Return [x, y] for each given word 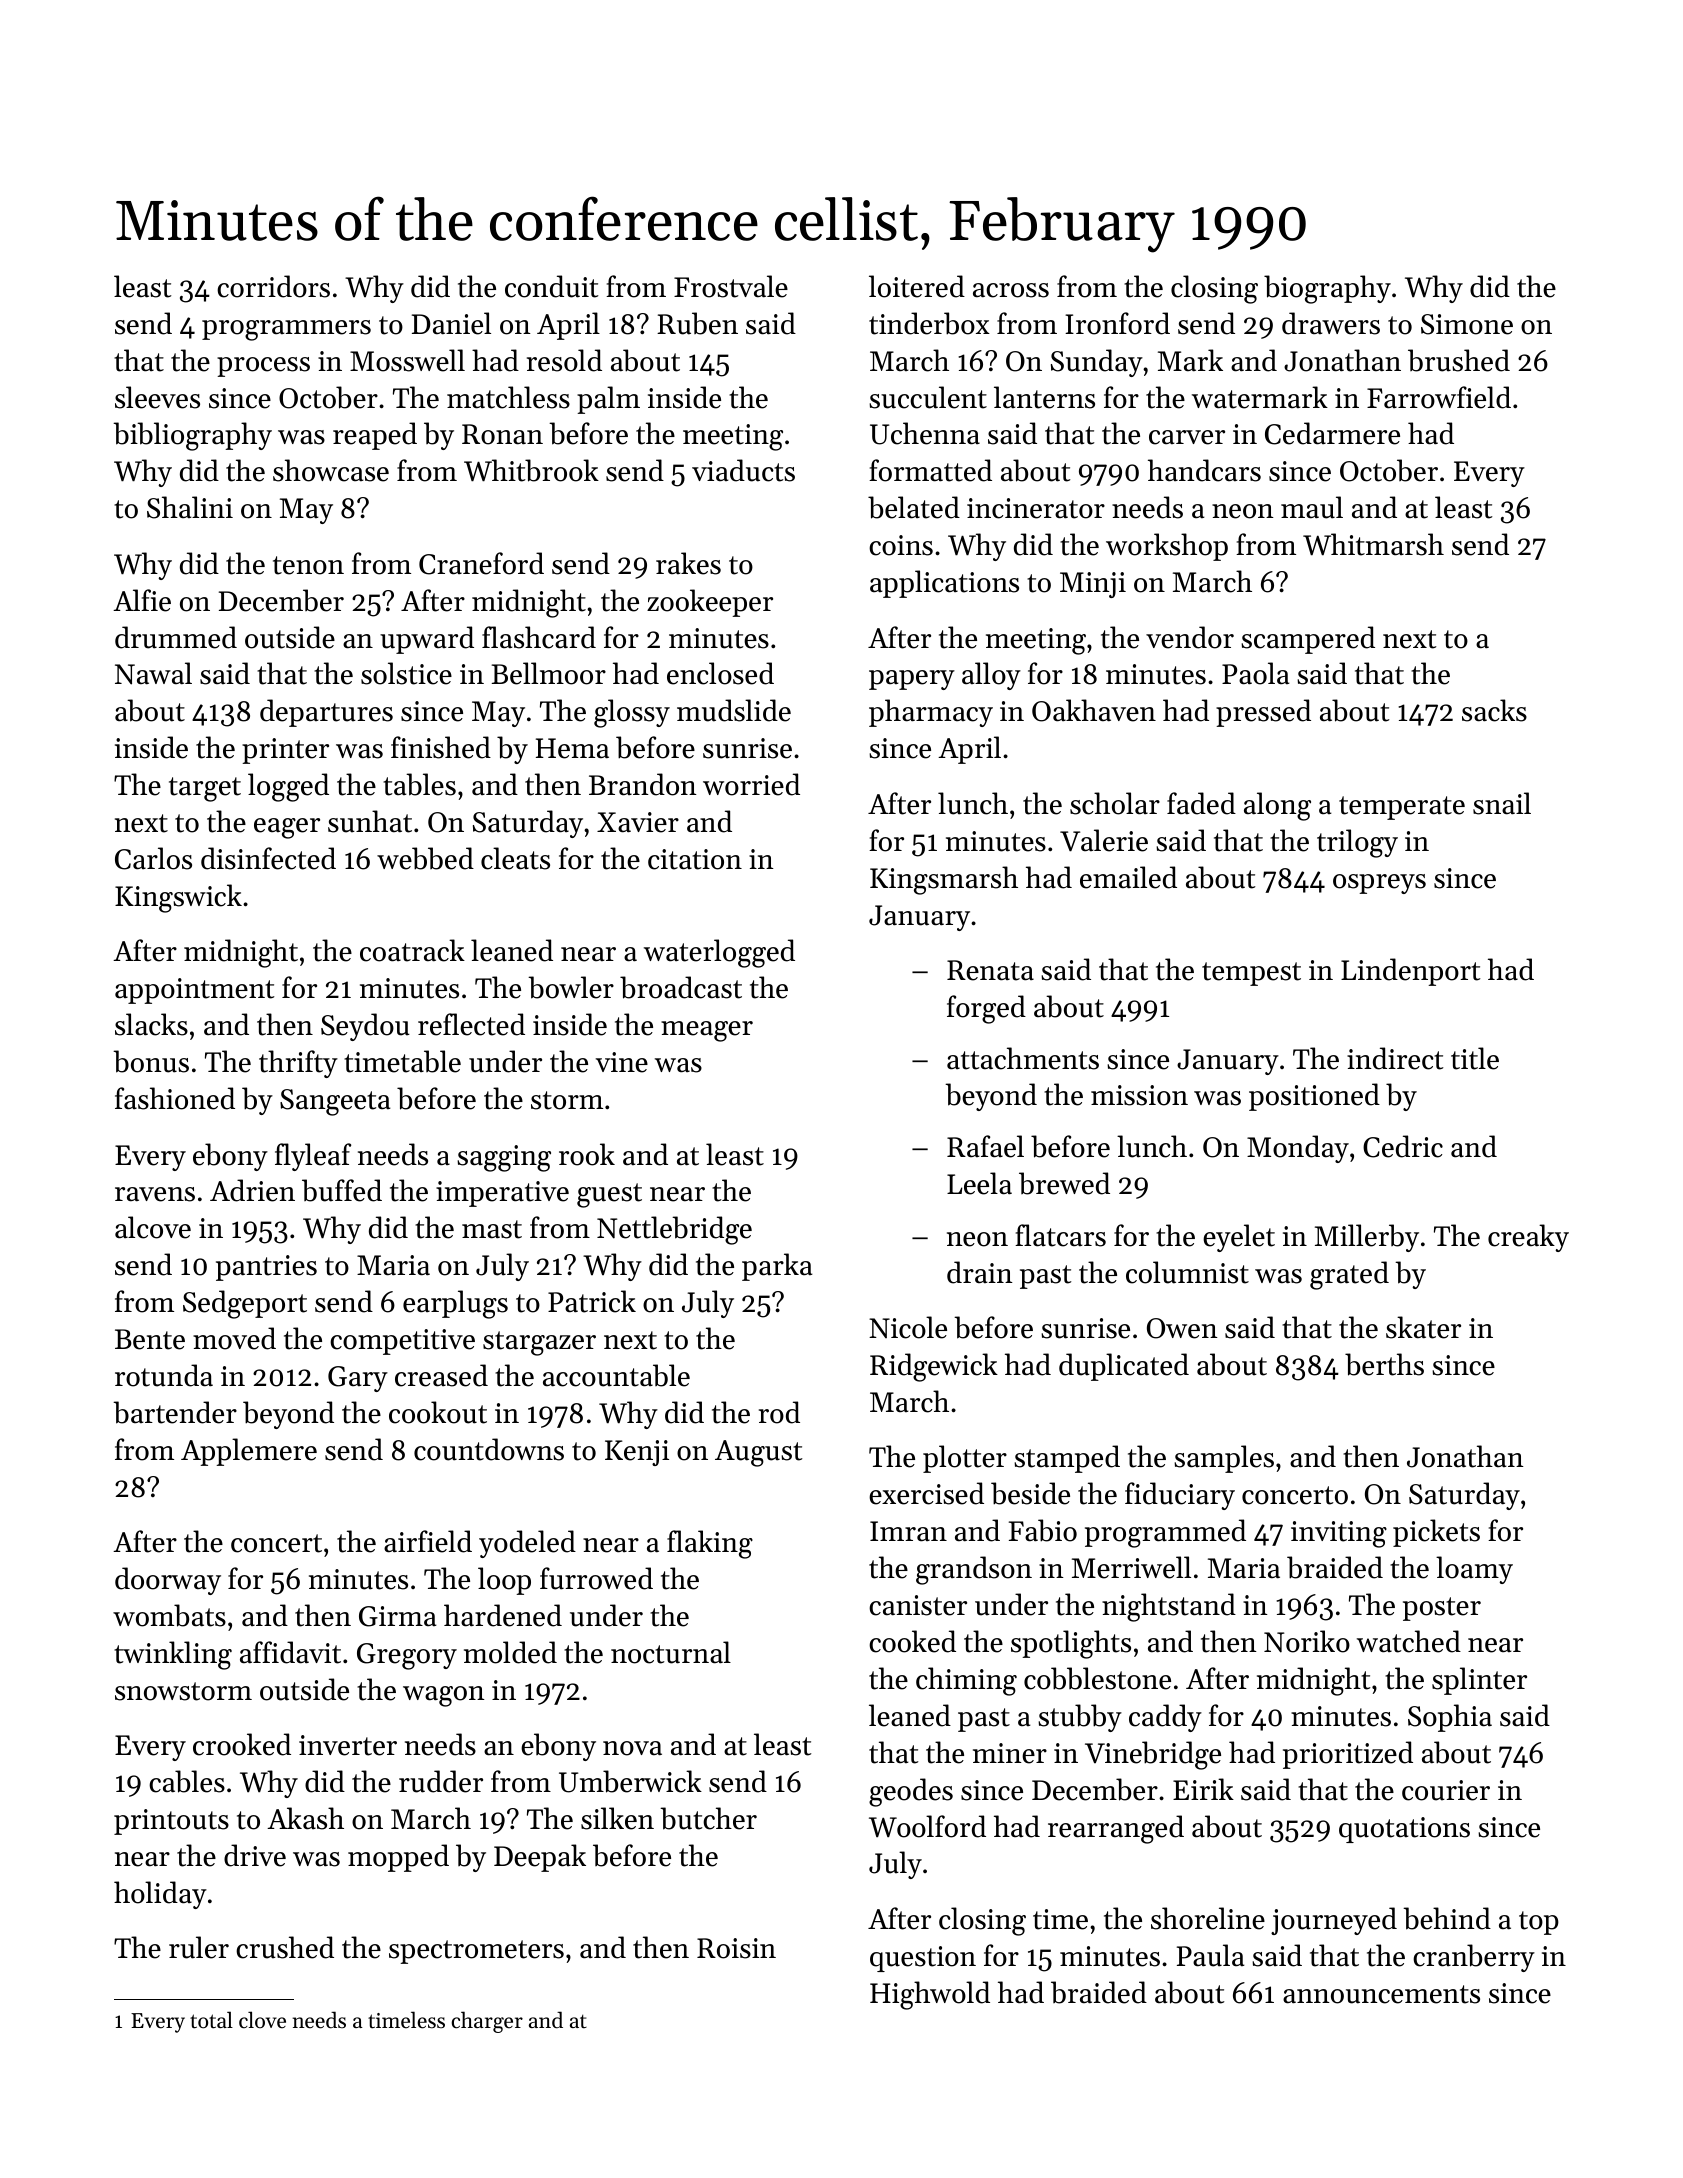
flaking [710, 1544]
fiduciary [1180, 1496]
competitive [402, 1342]
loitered [917, 286]
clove [262, 2020]
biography [1327, 289]
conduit [551, 286]
